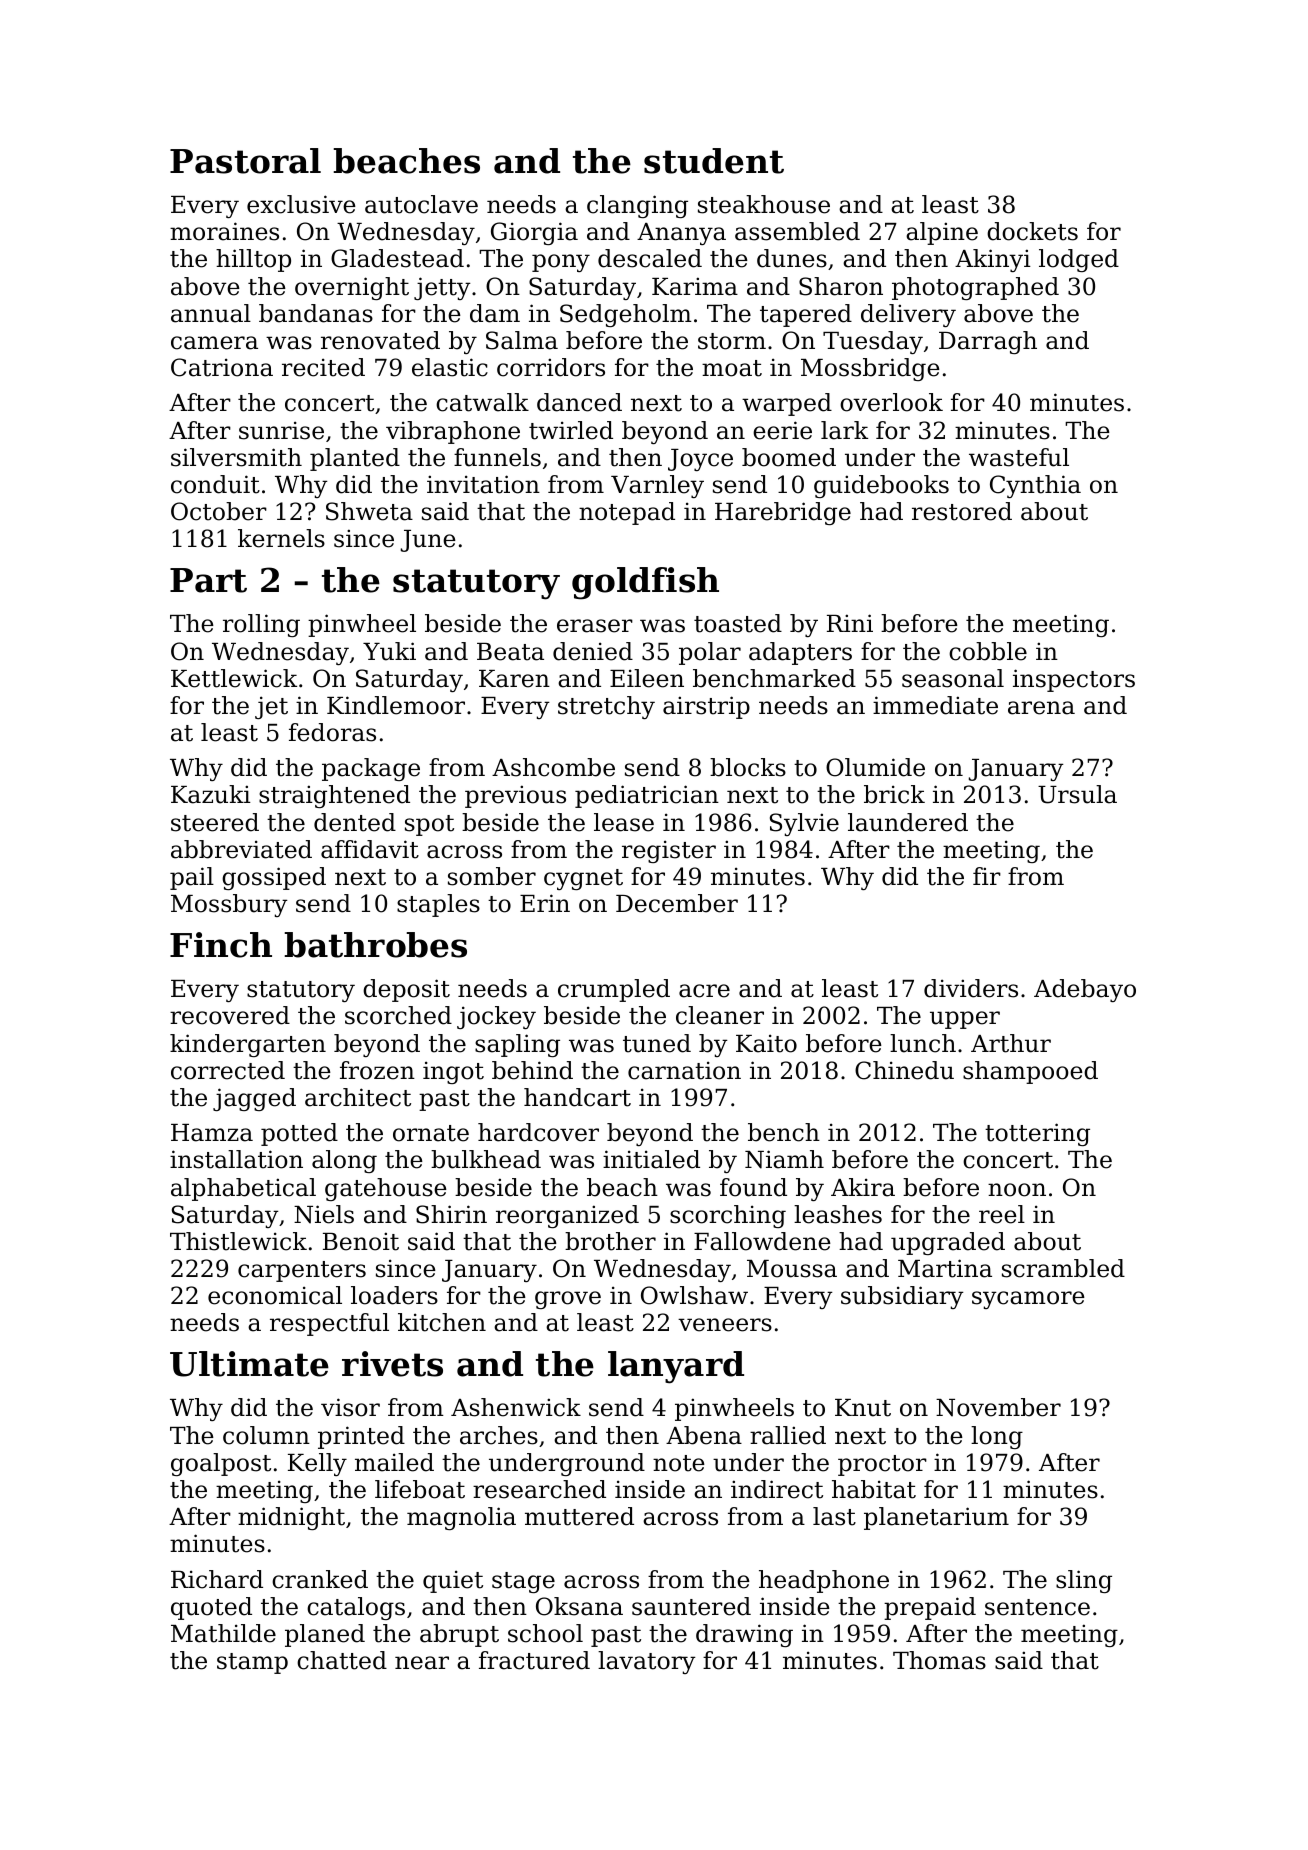 Image resolution: width=1308 pixels, height=1850 pixels. Describe the element at coordinates (221, 945) in the screenshot. I see `Finch` at that location.
